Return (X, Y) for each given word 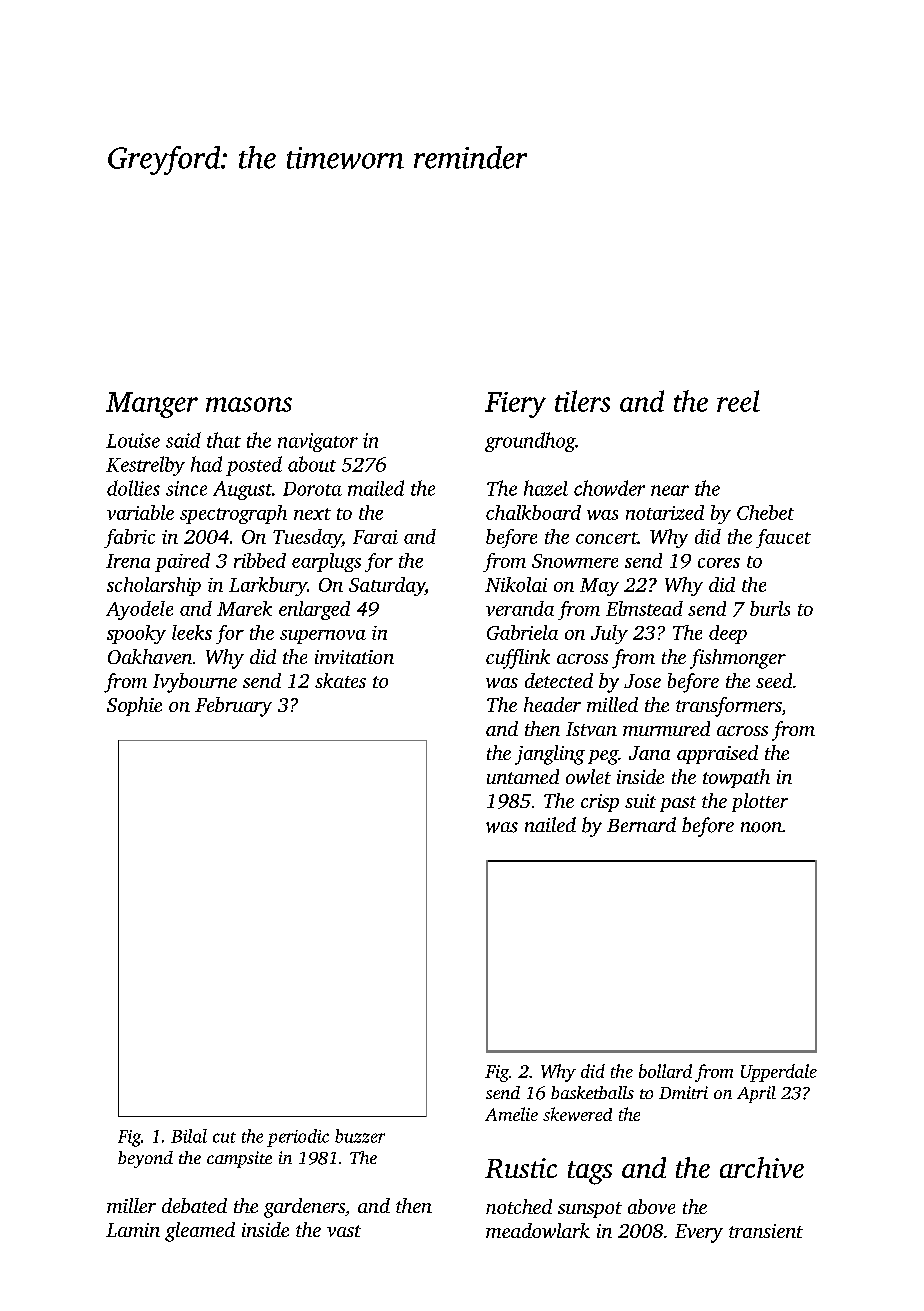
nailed (550, 824)
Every (699, 1233)
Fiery (515, 405)
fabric (129, 538)
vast (344, 1231)
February (233, 707)
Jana (649, 753)
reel (738, 401)
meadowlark (538, 1230)
